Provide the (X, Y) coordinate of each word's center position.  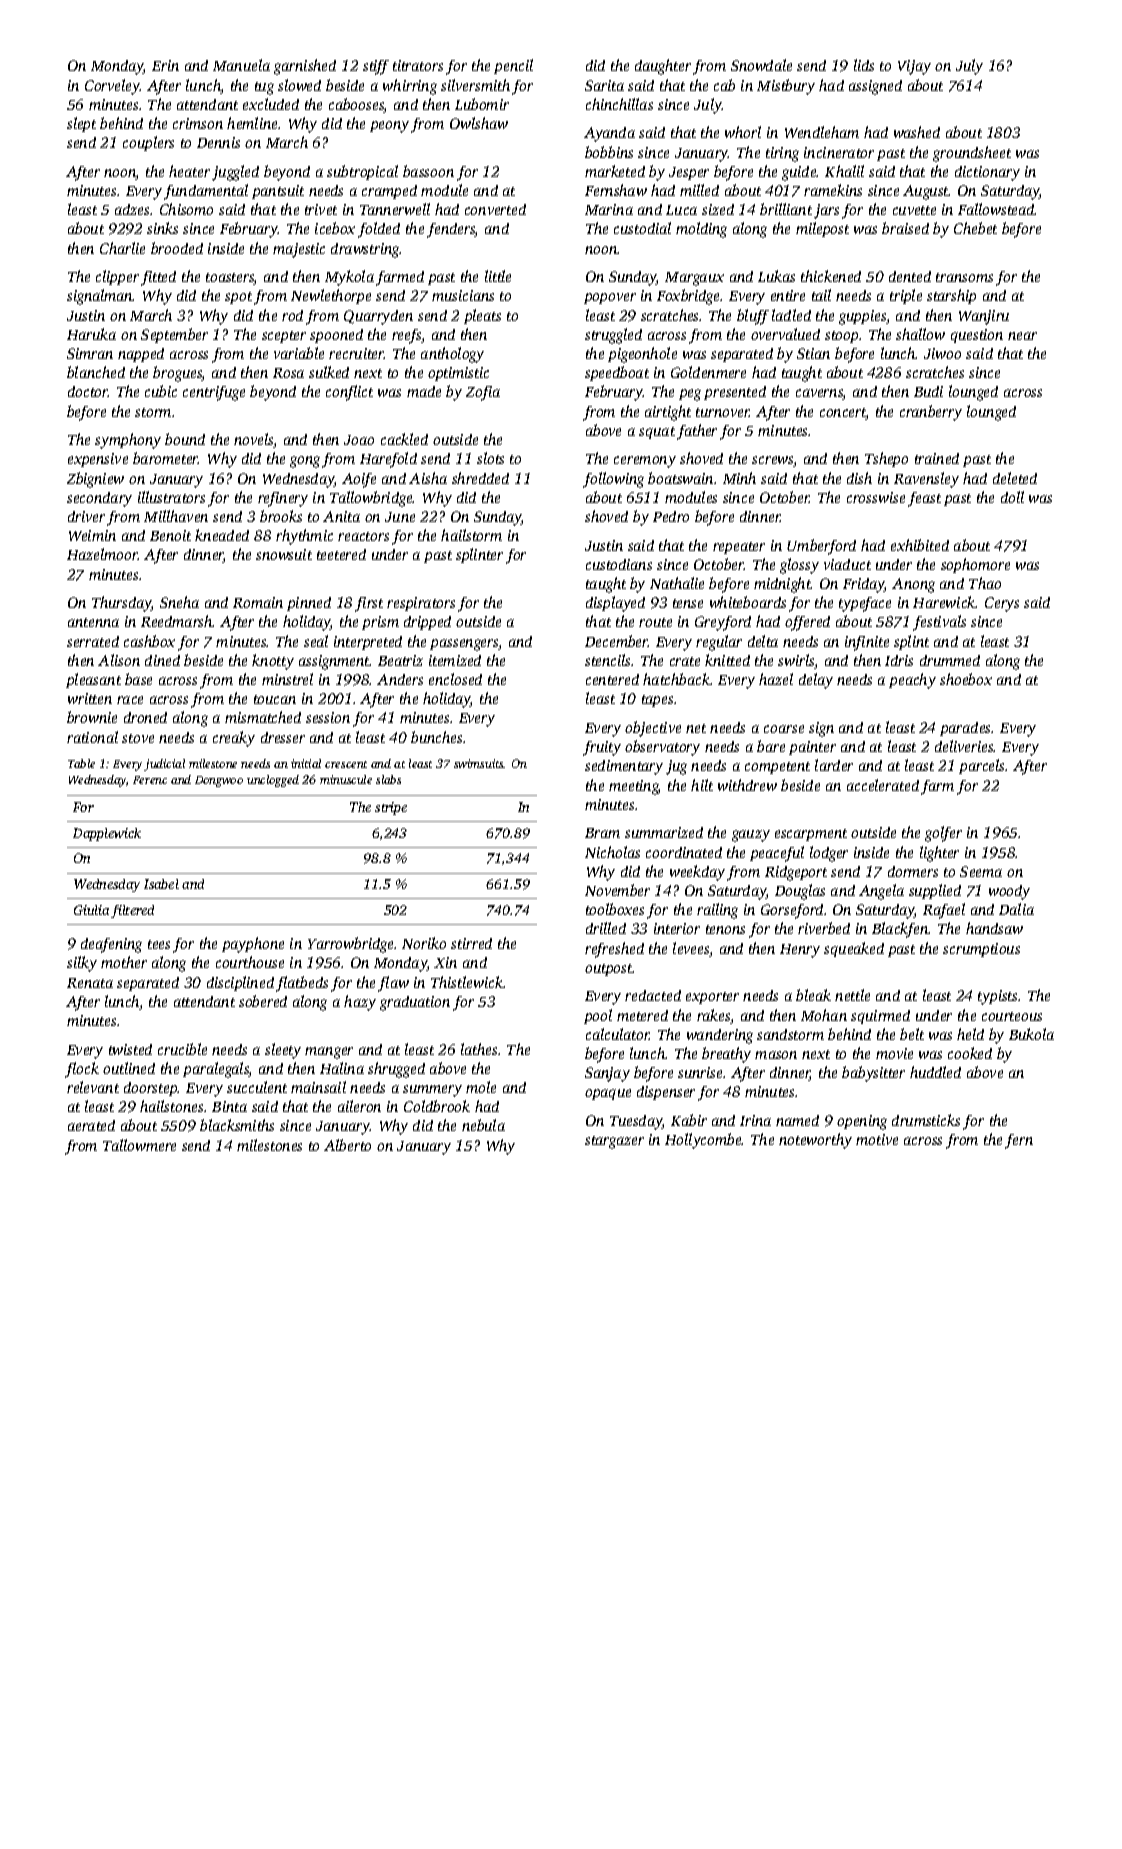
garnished (305, 67)
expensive (98, 460)
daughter (663, 67)
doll (1012, 497)
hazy (360, 1003)
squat (657, 433)
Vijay (914, 67)
